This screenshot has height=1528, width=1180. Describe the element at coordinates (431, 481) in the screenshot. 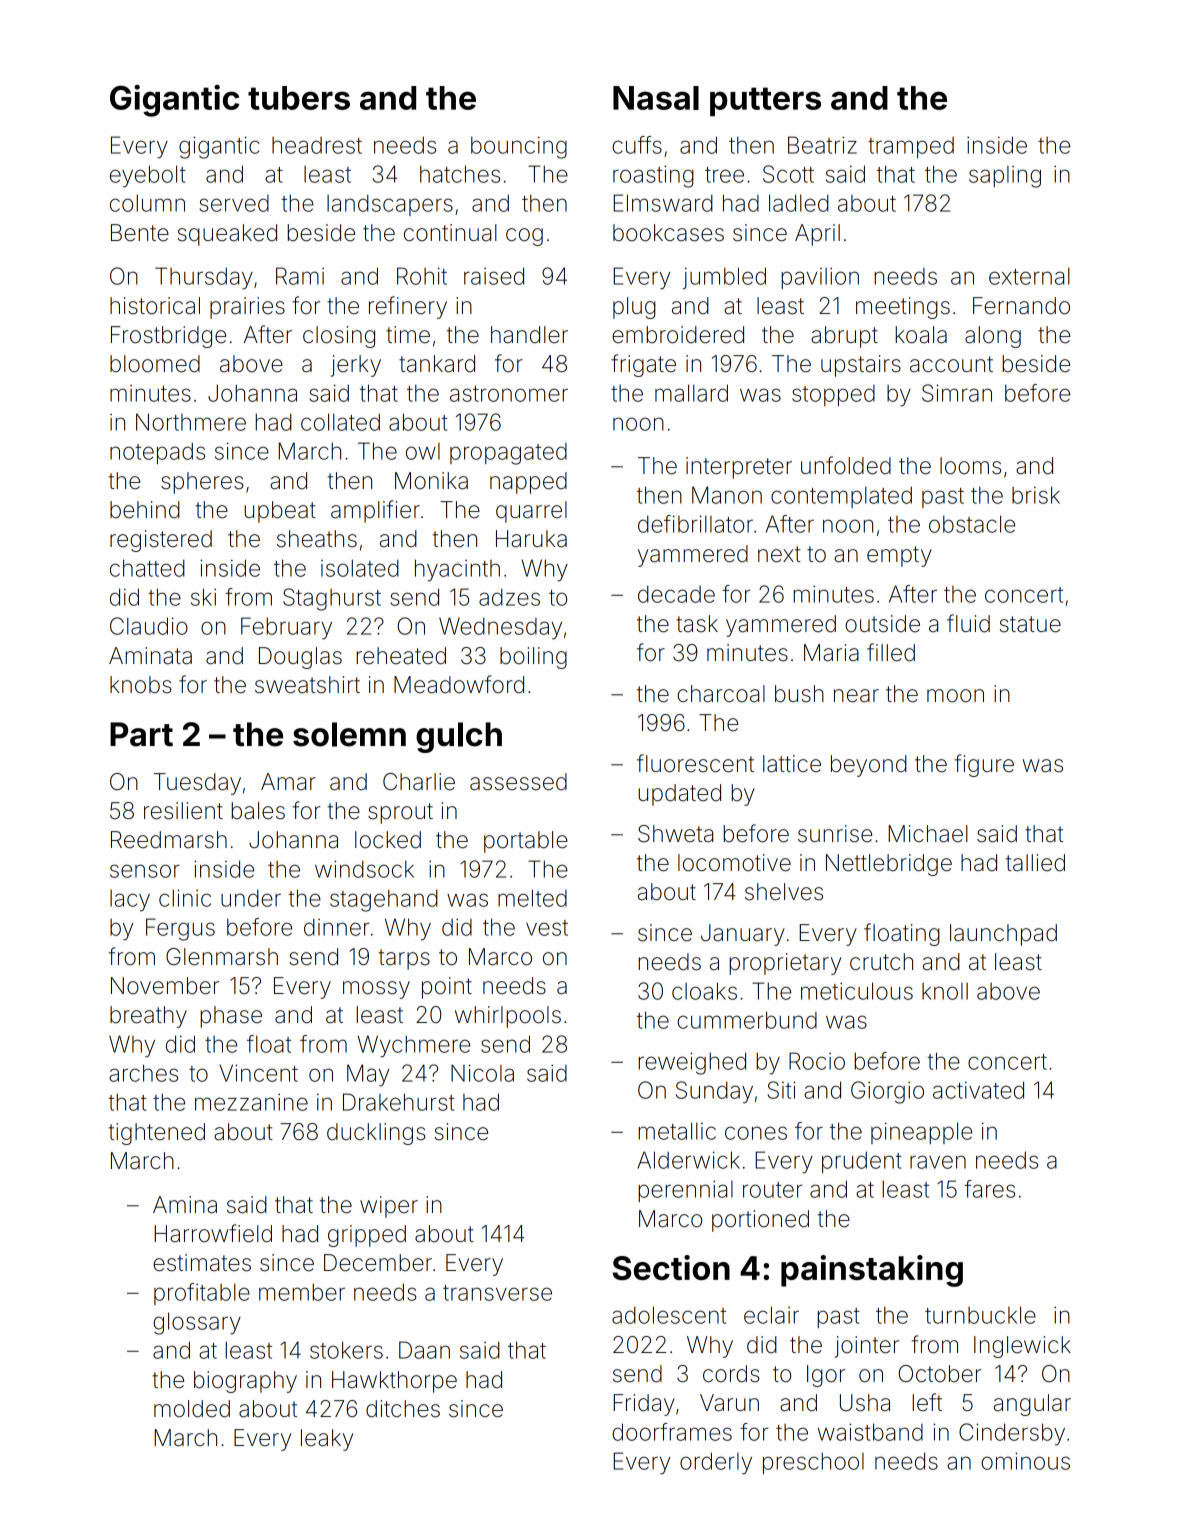

I see `Monika` at that location.
